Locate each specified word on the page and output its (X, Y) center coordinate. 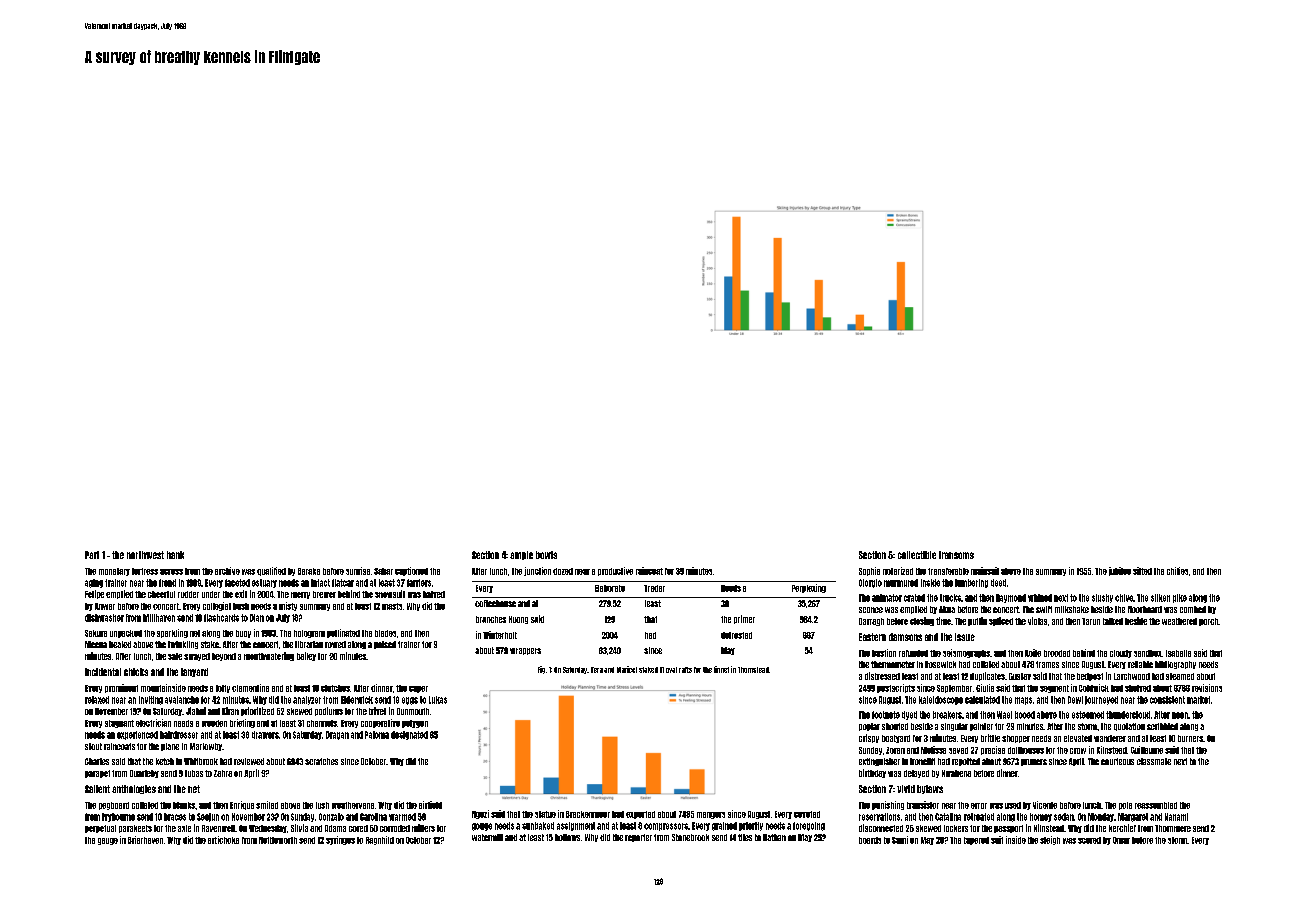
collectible (917, 555)
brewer (324, 594)
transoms (956, 555)
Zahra (223, 773)
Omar (1121, 840)
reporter (638, 838)
